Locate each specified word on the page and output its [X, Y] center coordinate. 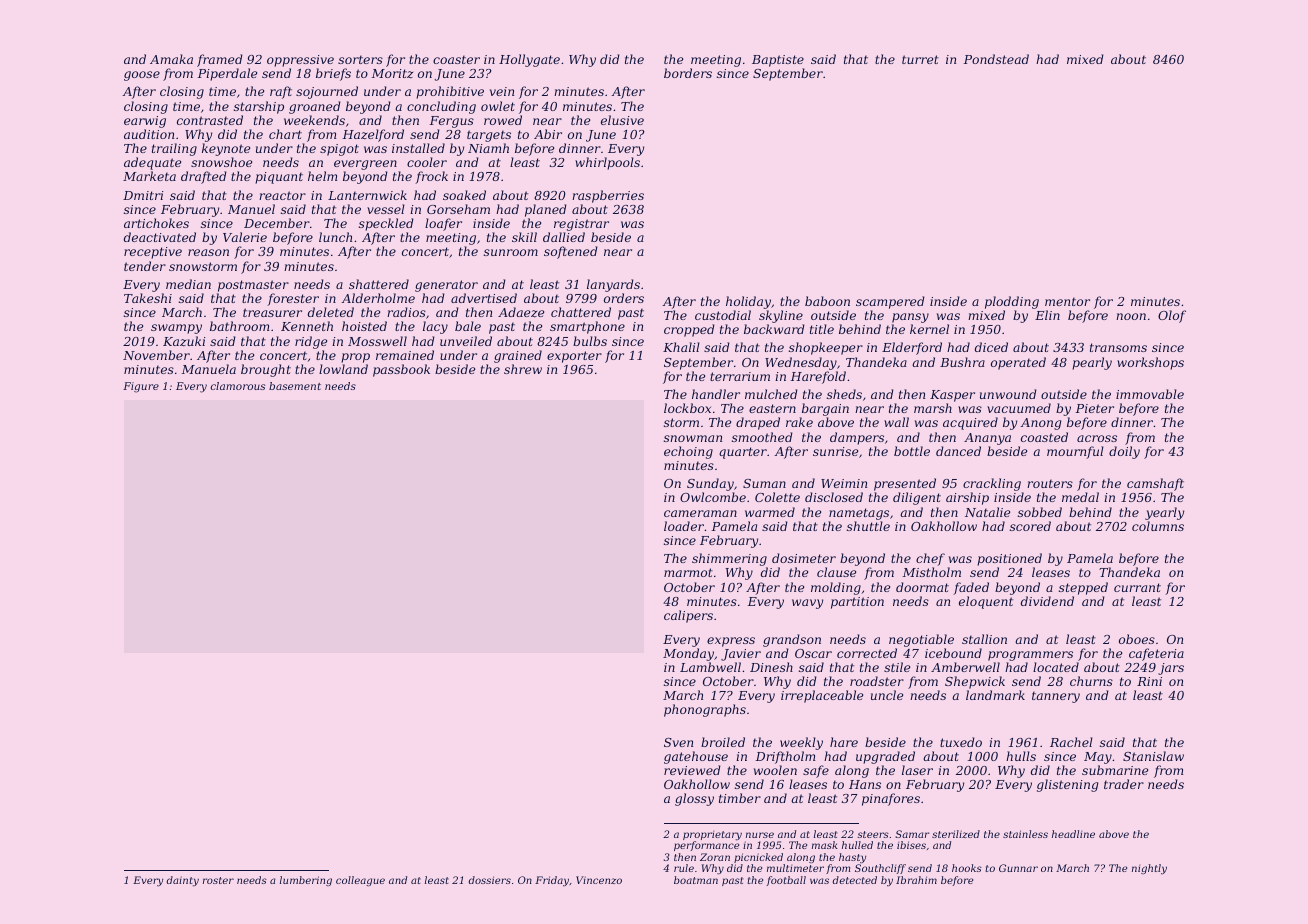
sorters [360, 59]
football [786, 881]
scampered [890, 302]
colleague [360, 881]
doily [1124, 452]
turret [920, 59]
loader [684, 526]
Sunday [710, 485]
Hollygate [529, 60]
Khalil [681, 347]
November [156, 355]
